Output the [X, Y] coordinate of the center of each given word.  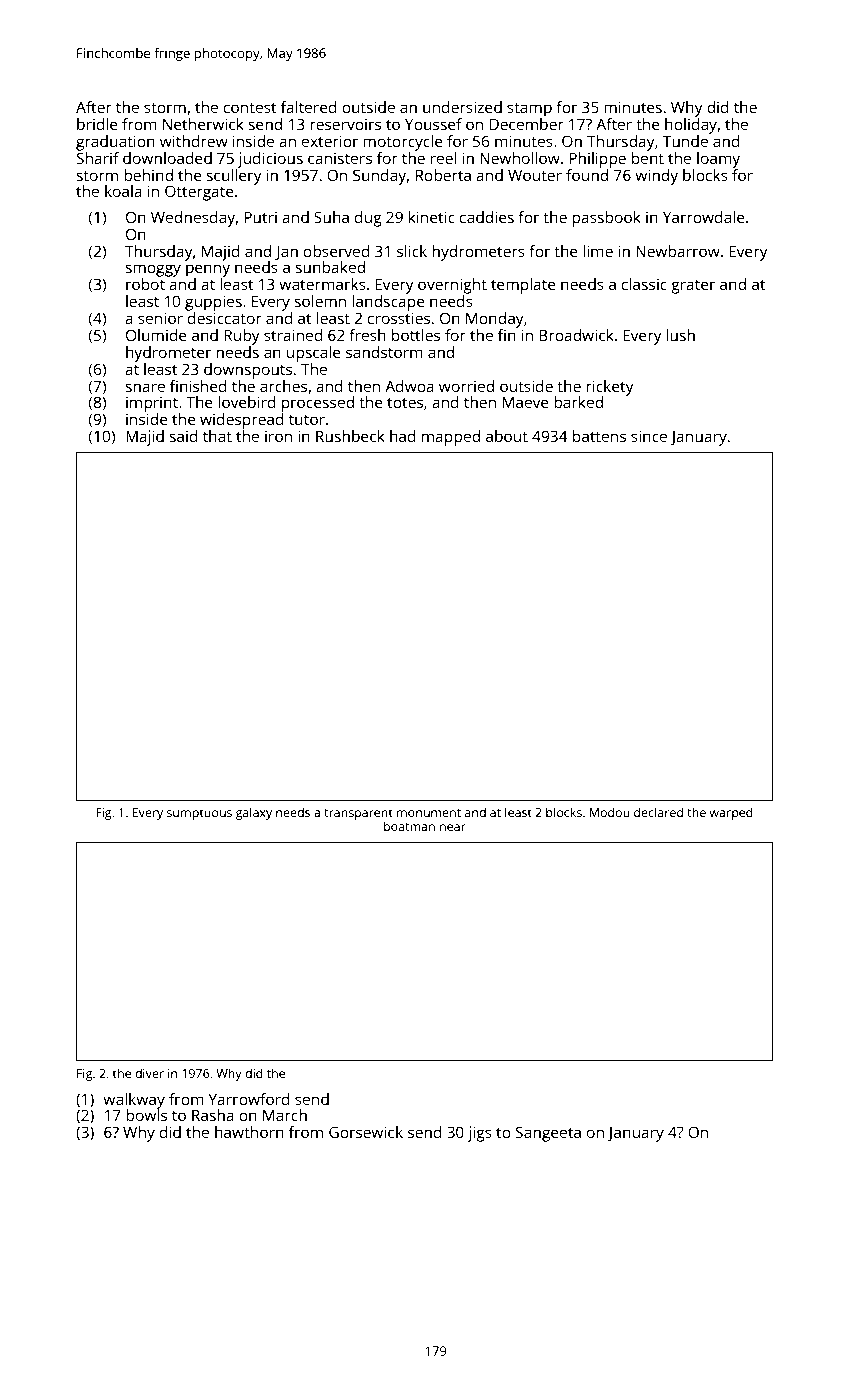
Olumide [156, 335]
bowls [146, 1115]
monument [429, 813]
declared [658, 812]
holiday [691, 126]
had [403, 436]
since [649, 436]
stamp [529, 109]
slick [412, 251]
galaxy [254, 813]
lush [680, 335]
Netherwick [203, 124]
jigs [479, 1134]
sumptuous [199, 814]
